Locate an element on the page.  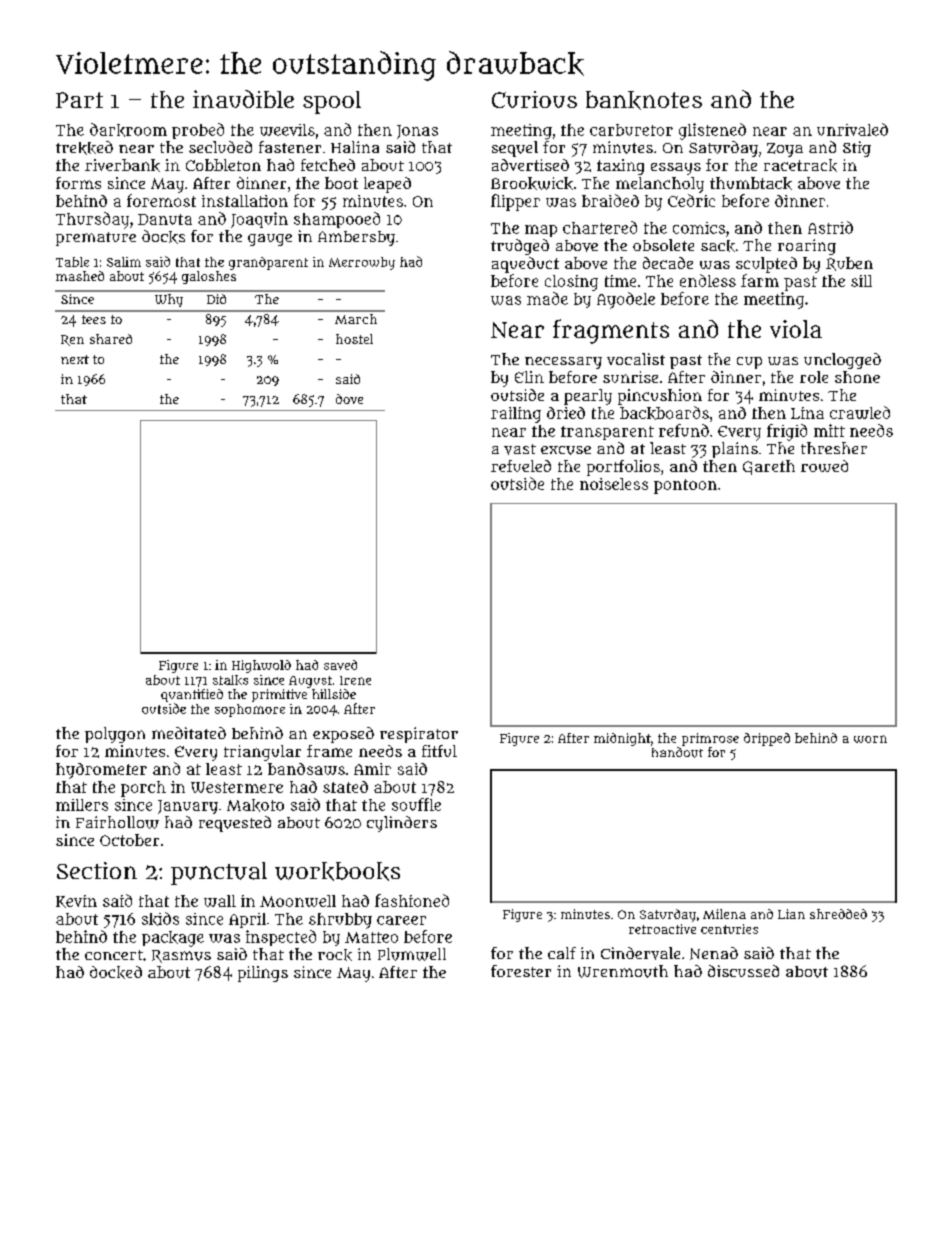
thresher is located at coordinates (834, 448).
